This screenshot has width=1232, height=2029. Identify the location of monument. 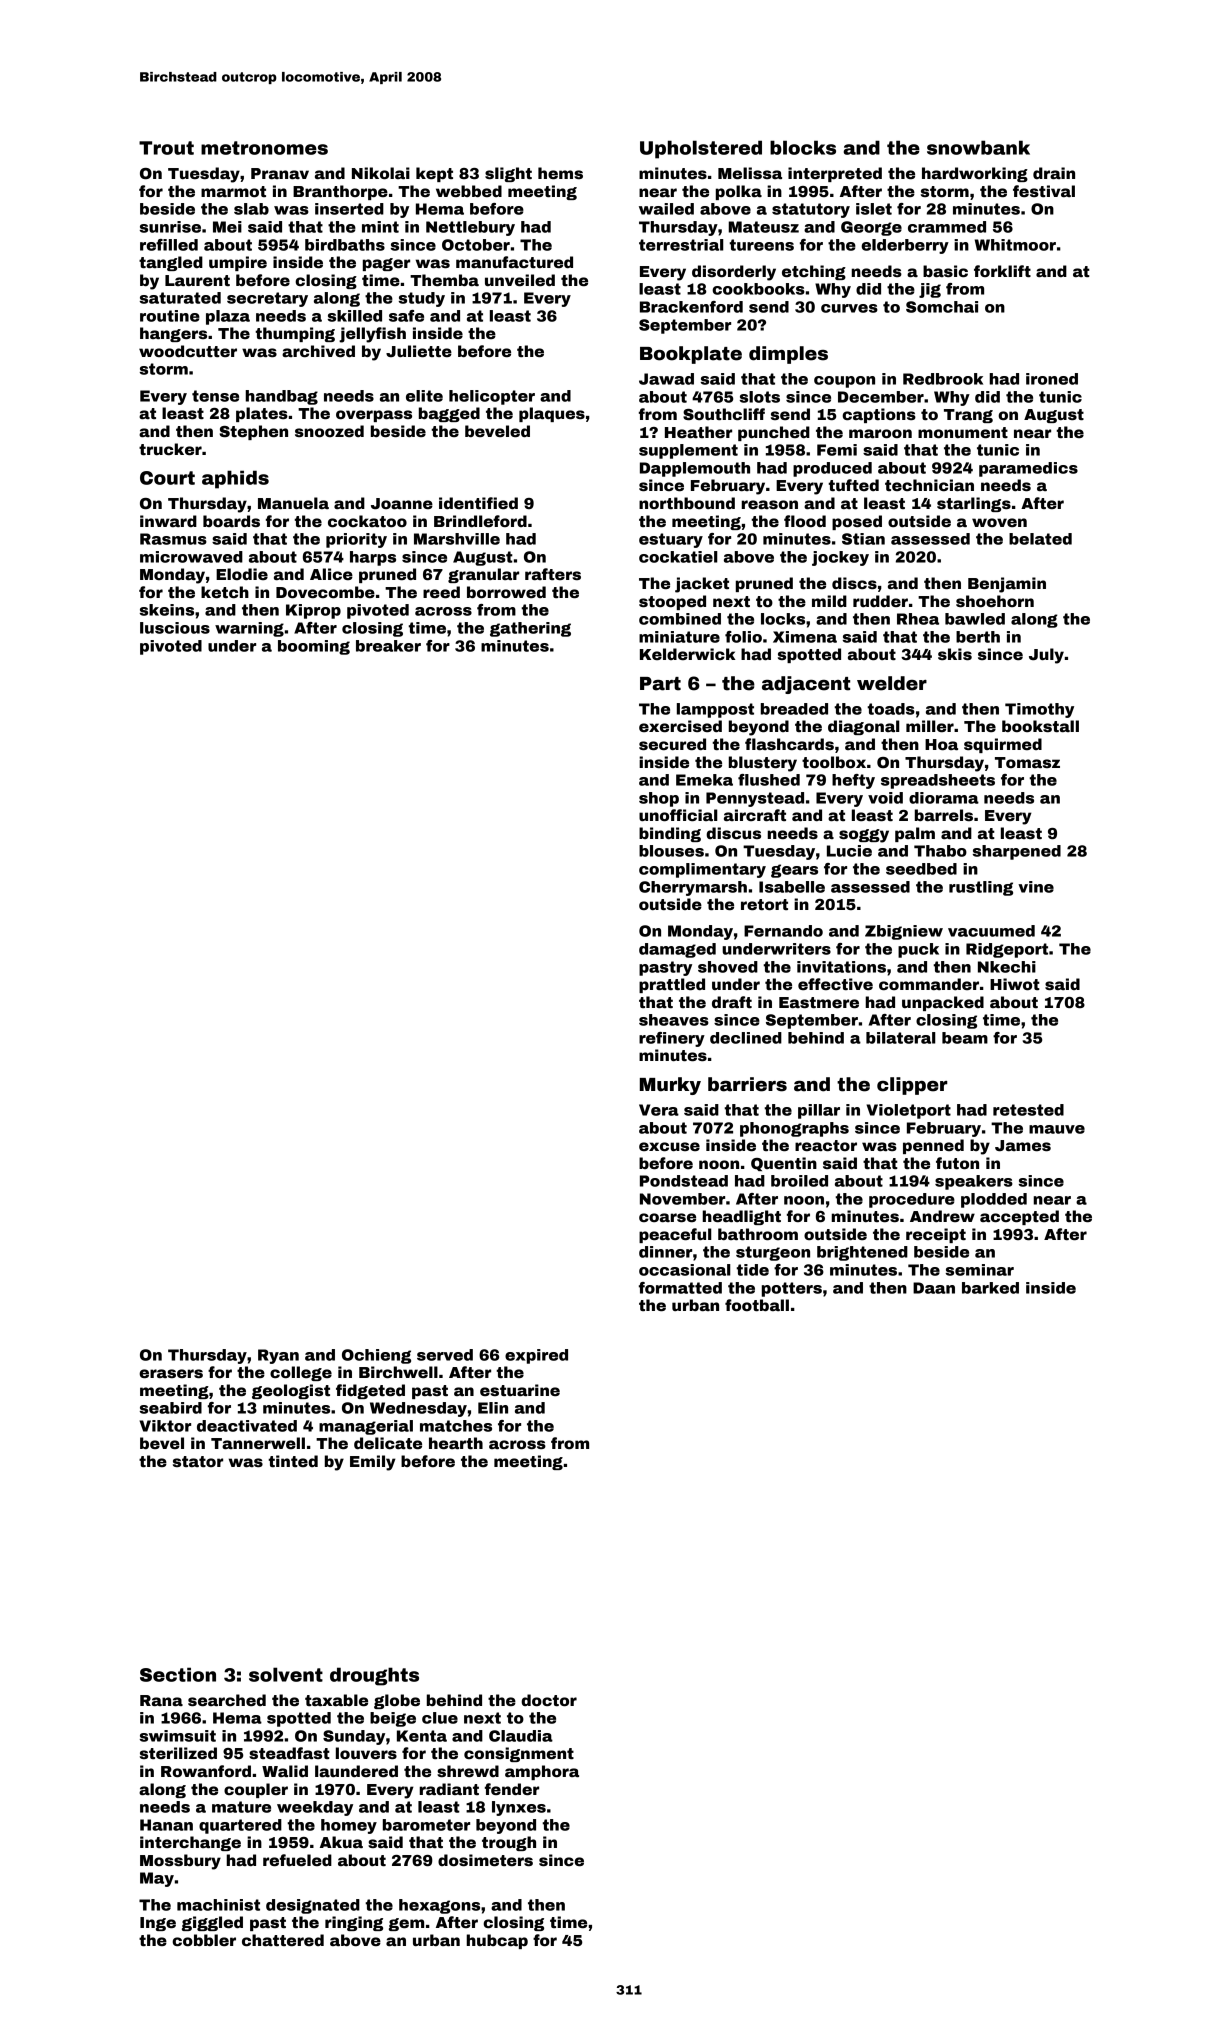
(963, 433).
